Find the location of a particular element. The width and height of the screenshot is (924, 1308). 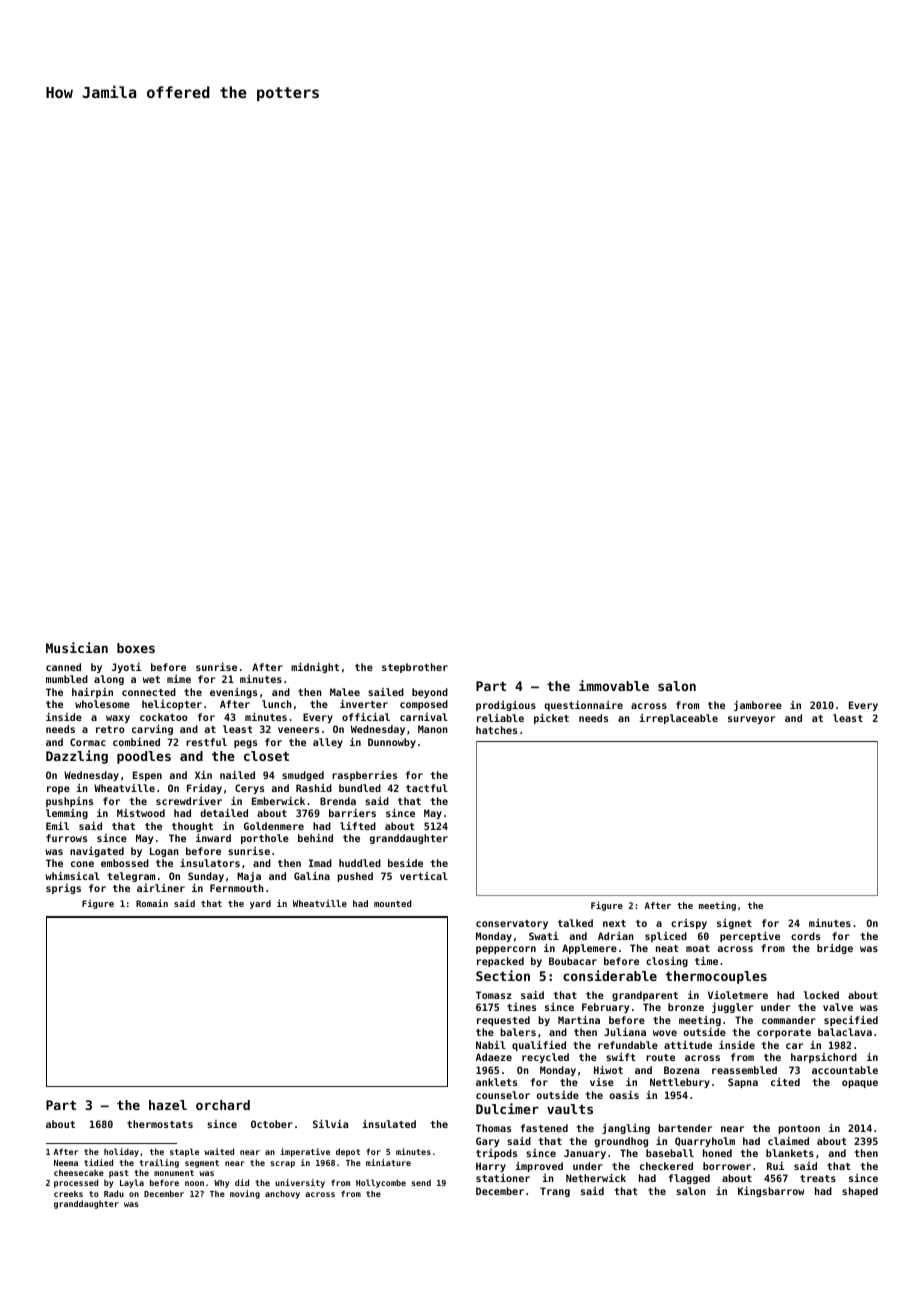

conservatory is located at coordinates (512, 924).
